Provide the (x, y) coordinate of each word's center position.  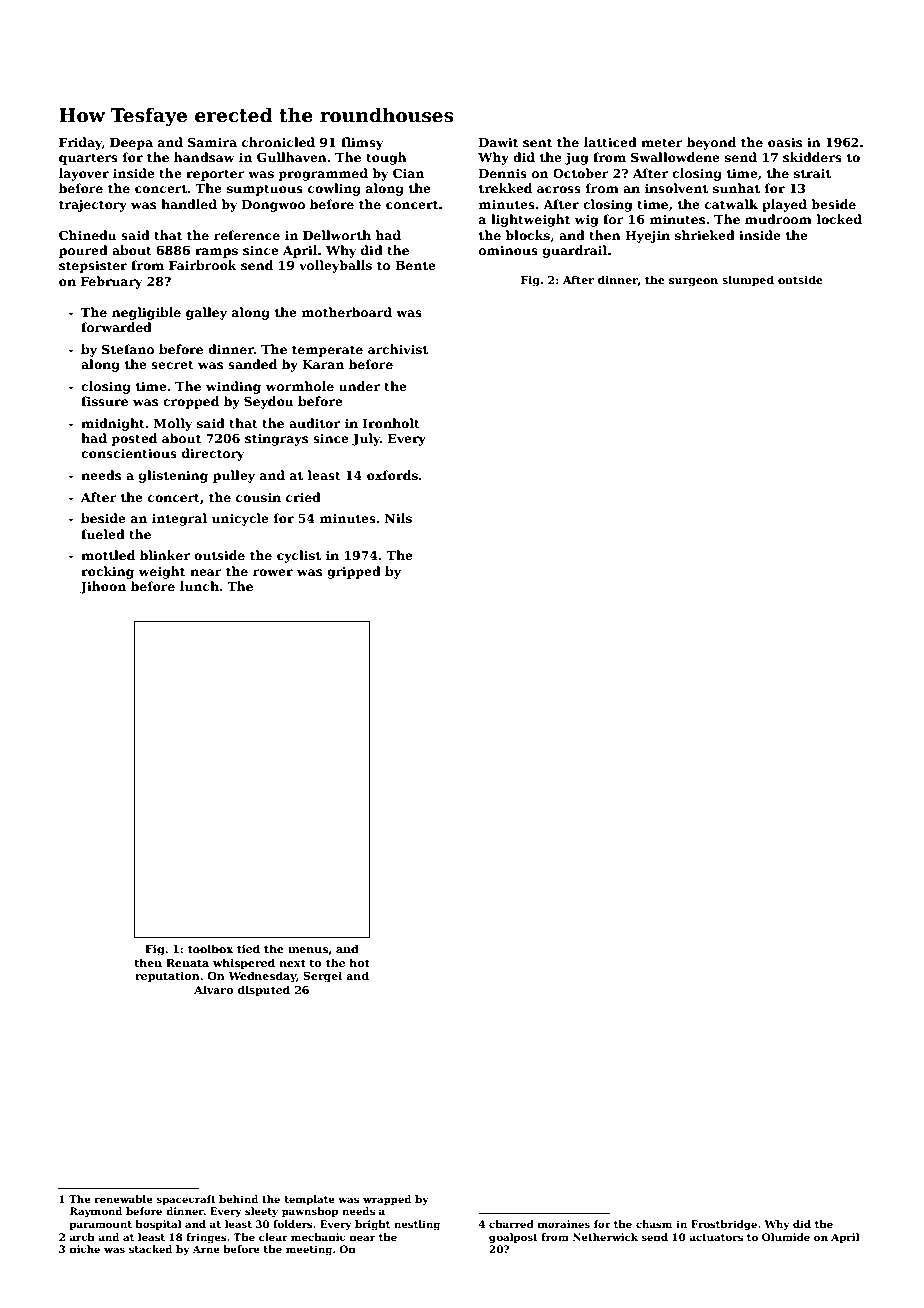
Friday (80, 143)
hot (360, 962)
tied (248, 948)
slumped (748, 281)
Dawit (499, 142)
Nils (398, 518)
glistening (173, 476)
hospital (158, 1225)
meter (662, 142)
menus (308, 950)
